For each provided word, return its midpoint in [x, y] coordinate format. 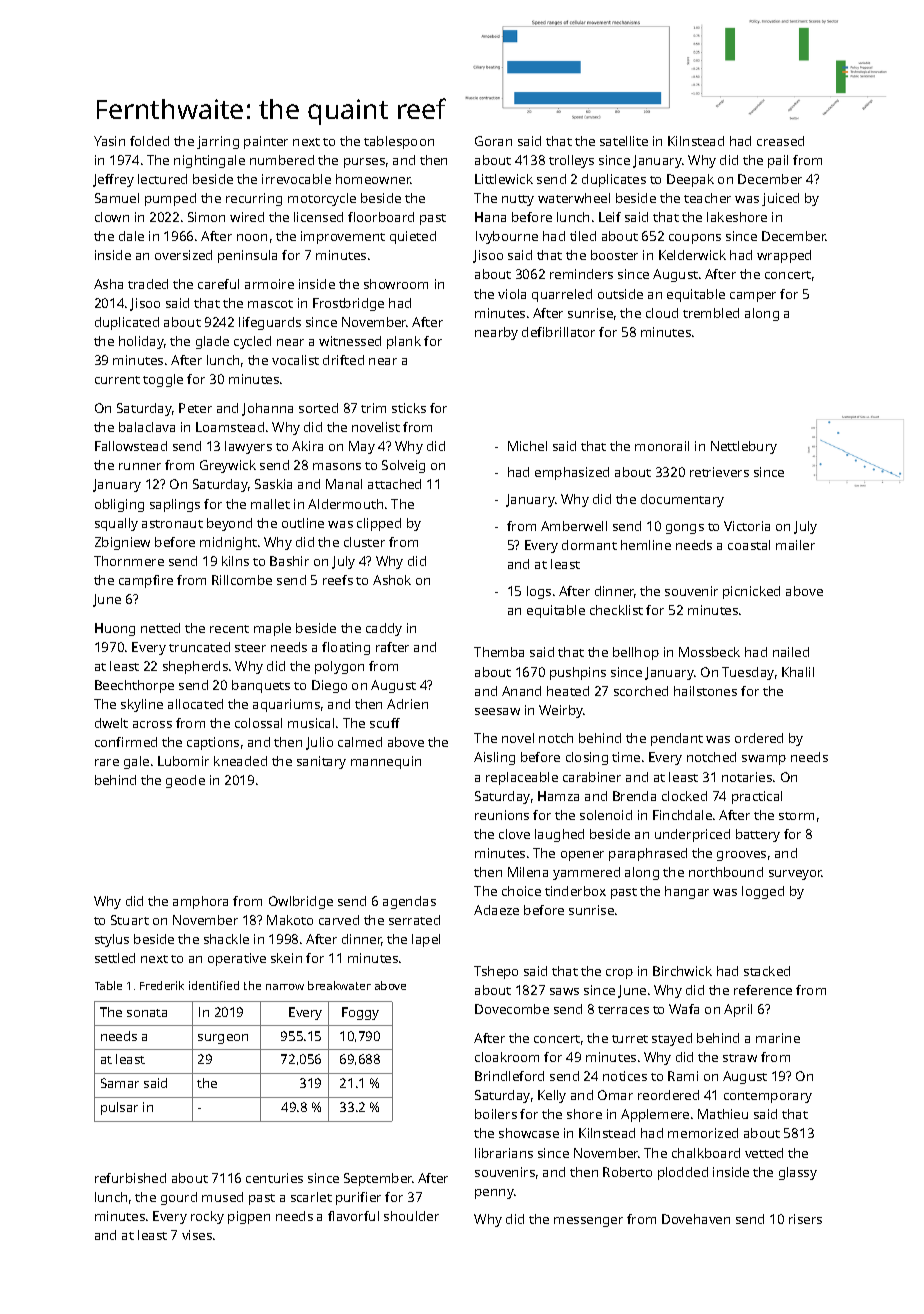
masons [337, 466]
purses [364, 163]
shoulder [411, 1216]
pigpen [249, 1217]
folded [149, 141]
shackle [226, 939]
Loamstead [230, 427]
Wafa [684, 1009]
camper [753, 297]
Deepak [690, 180]
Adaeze [496, 910]
